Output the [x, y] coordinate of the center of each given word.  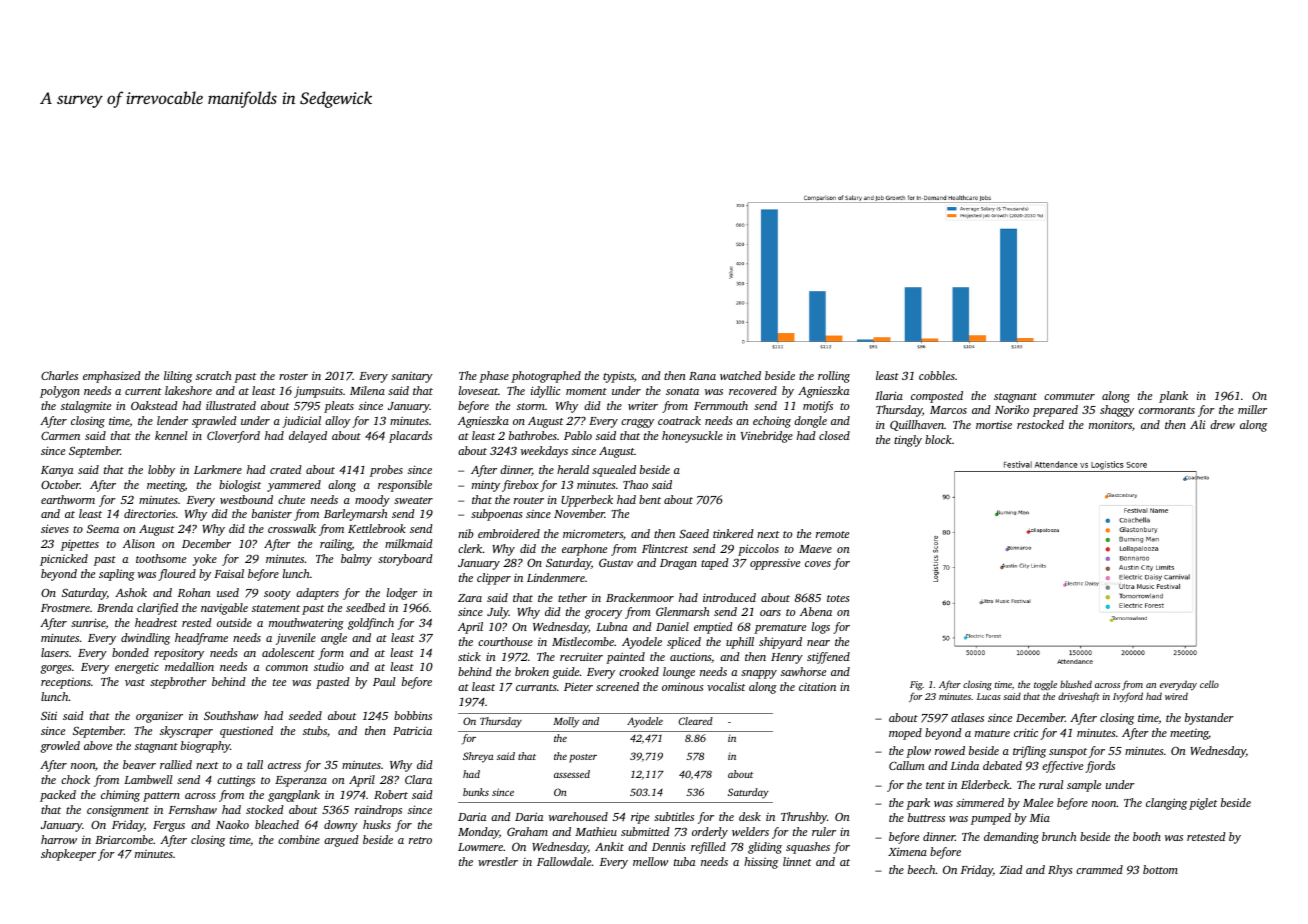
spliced [684, 643]
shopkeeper [68, 855]
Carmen [60, 435]
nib [466, 533]
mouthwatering [306, 624]
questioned [246, 732]
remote [832, 534]
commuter [1069, 396]
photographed [546, 377]
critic [1026, 732]
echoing [772, 422]
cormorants [1167, 410]
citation [817, 687]
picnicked [64, 560]
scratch [213, 375]
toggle [1045, 685]
